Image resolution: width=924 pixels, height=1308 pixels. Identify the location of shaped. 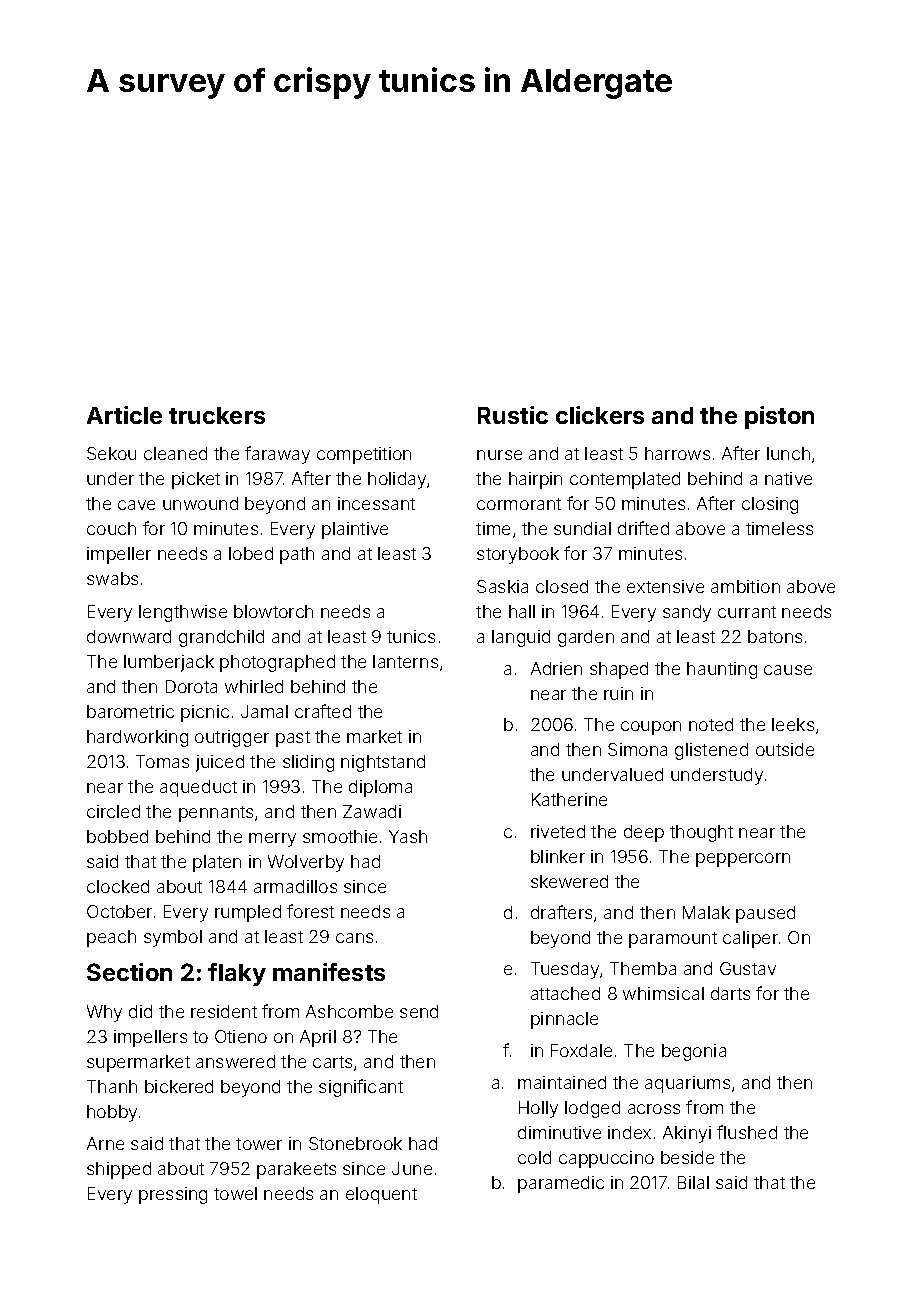
(619, 670).
